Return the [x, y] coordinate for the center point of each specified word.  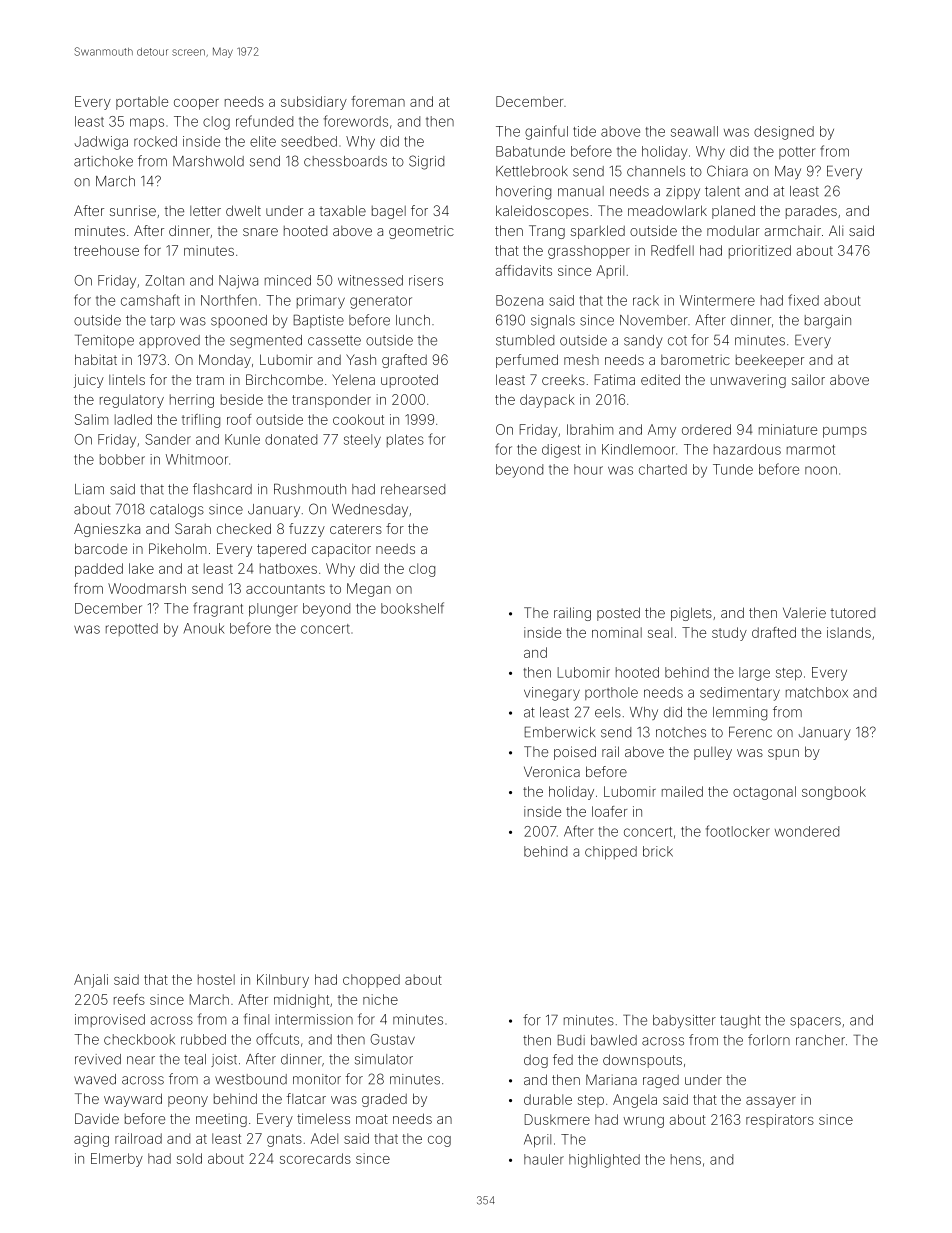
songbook [834, 793]
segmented [266, 342]
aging [91, 1140]
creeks [563, 380]
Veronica [552, 771]
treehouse [106, 250]
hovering [523, 193]
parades [811, 212]
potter [797, 153]
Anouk [204, 628]
